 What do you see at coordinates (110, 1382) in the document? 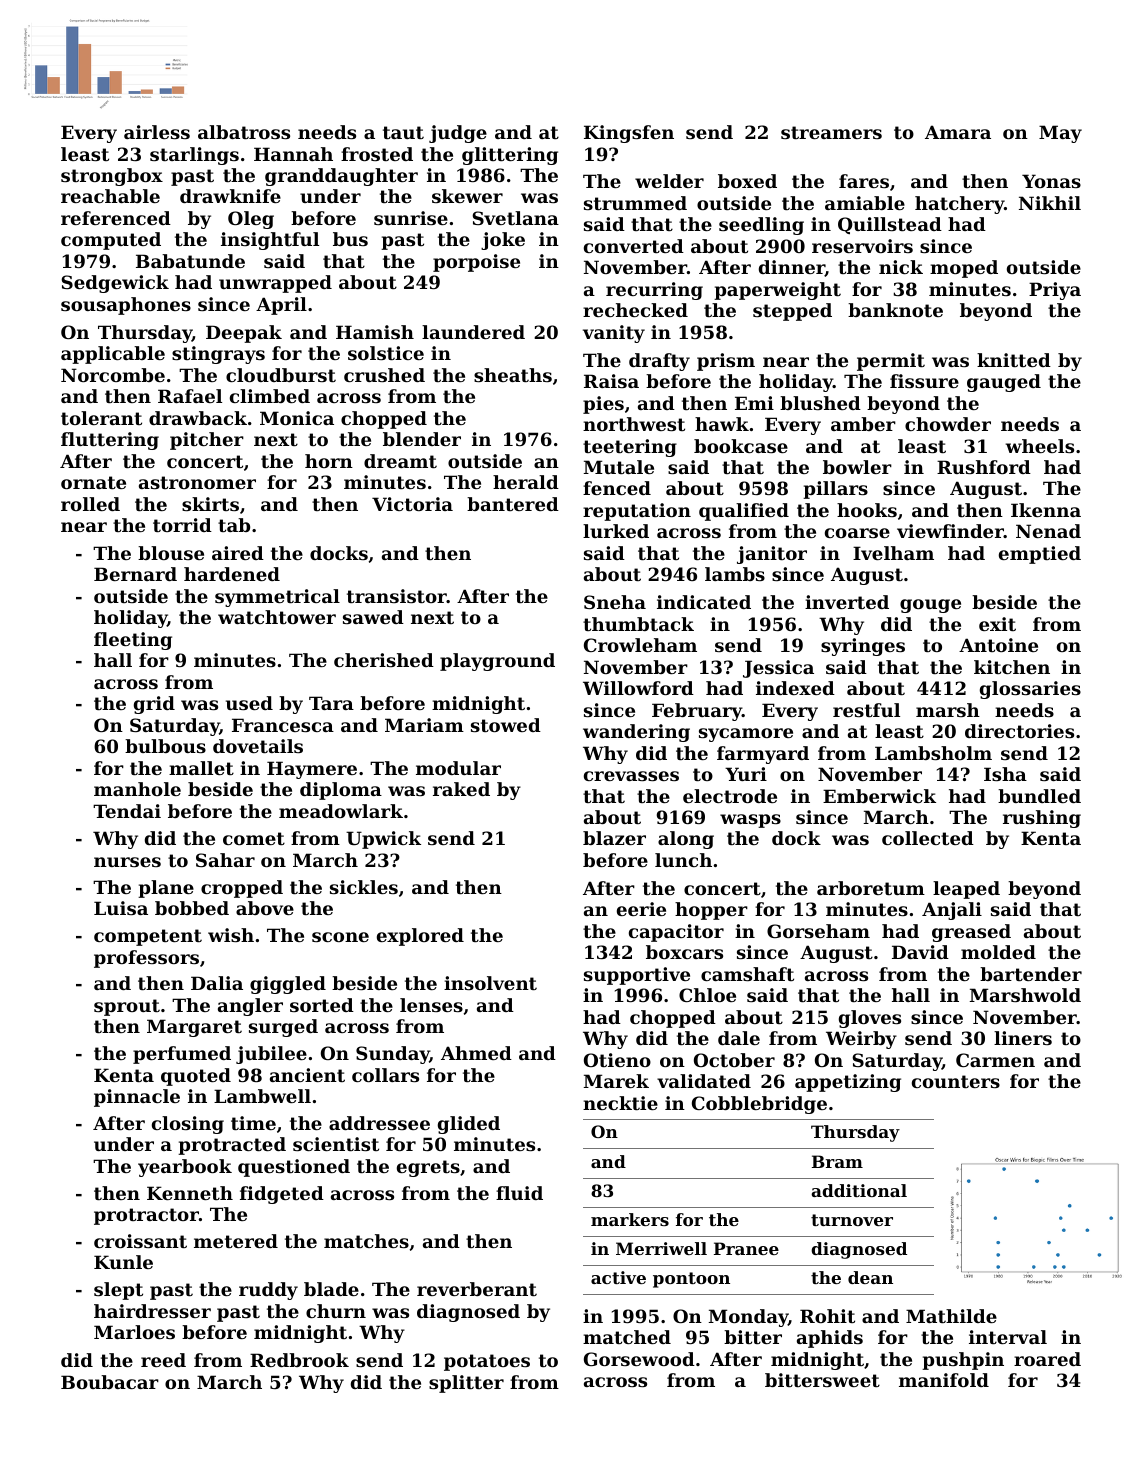
I see `Boubacar` at bounding box center [110, 1382].
